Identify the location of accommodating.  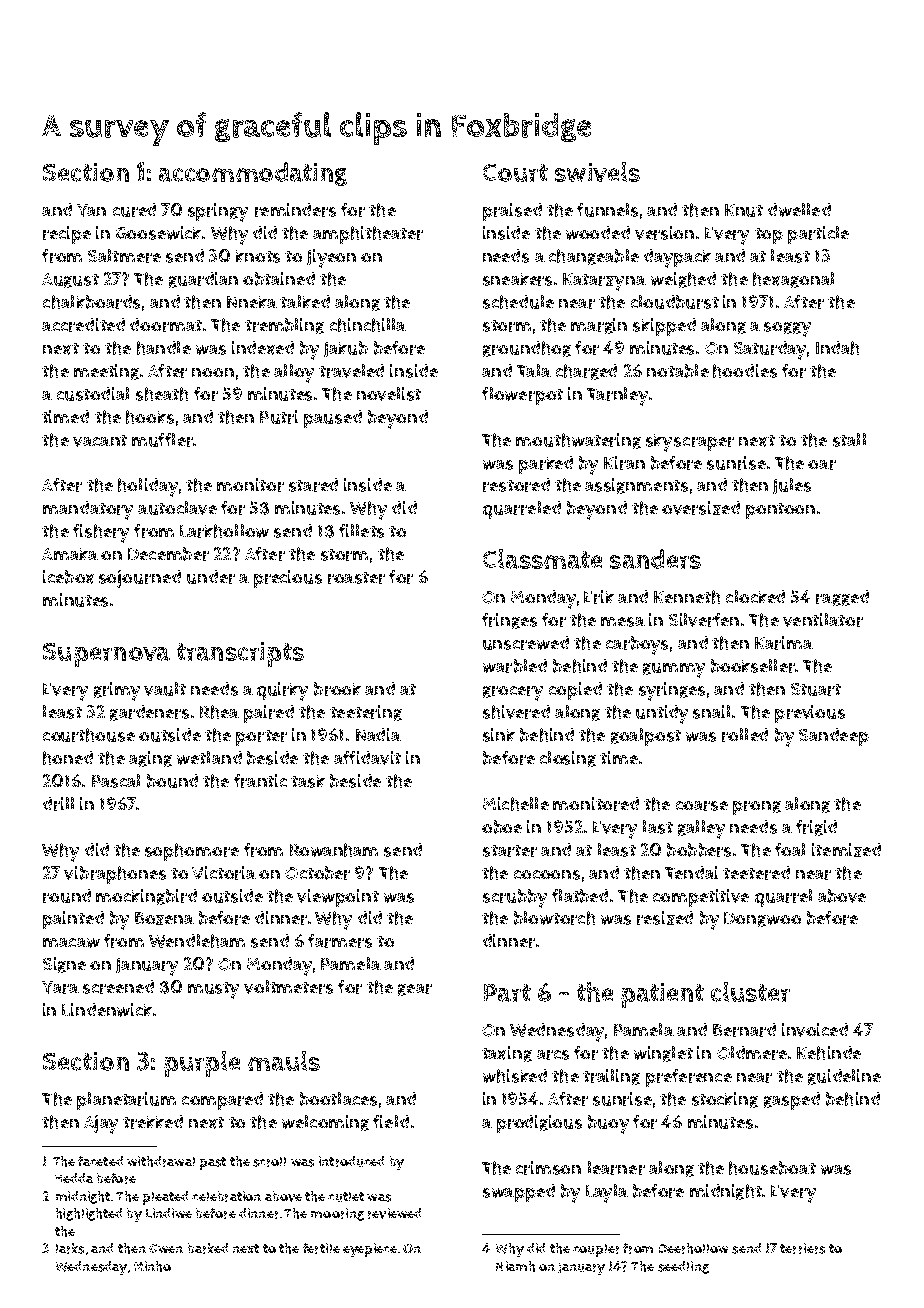
(253, 174).
